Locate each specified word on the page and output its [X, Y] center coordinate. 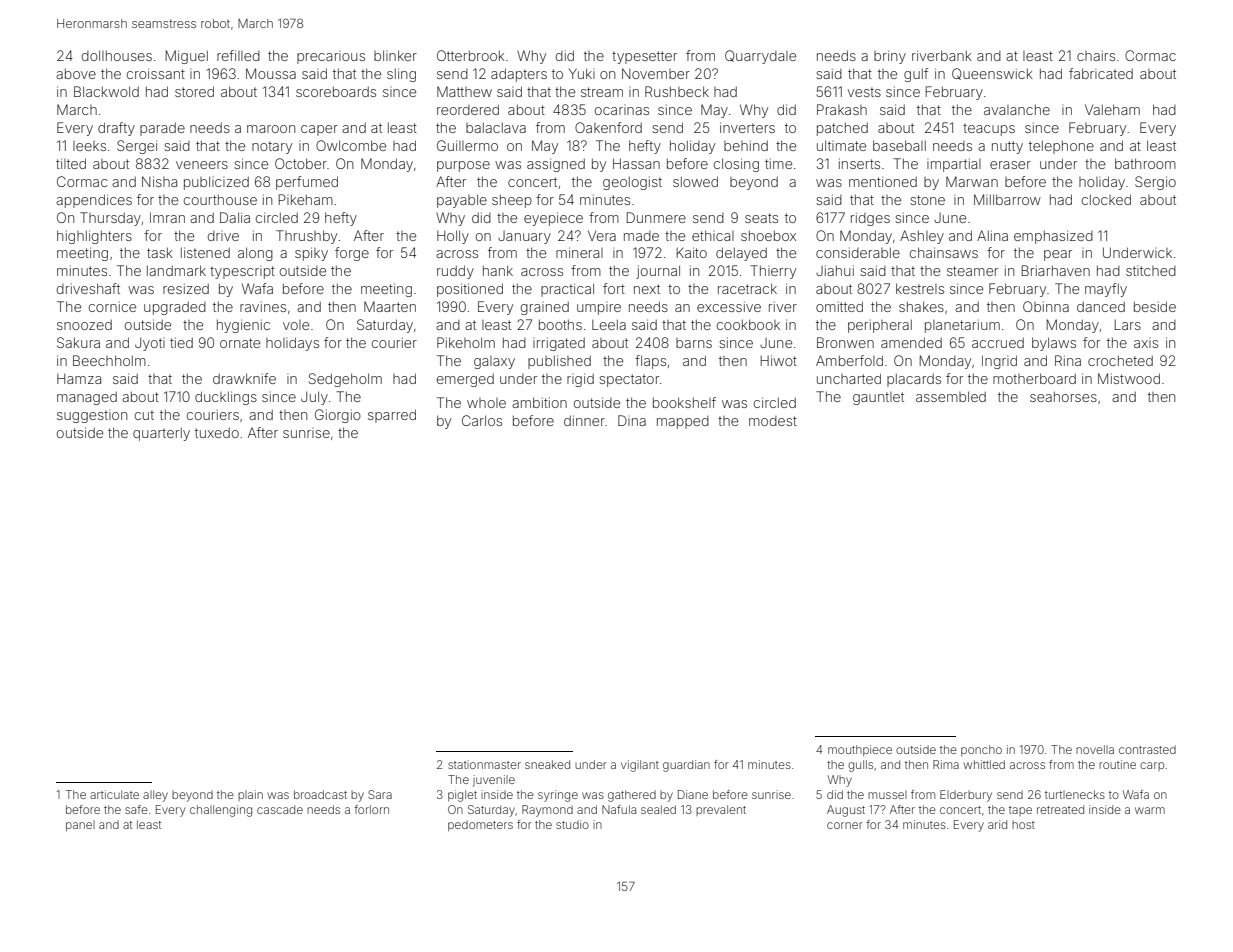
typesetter [644, 57]
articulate [114, 794]
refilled [238, 55]
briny [890, 57]
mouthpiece [860, 750]
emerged [465, 380]
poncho [981, 750]
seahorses [1063, 396]
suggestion [92, 416]
